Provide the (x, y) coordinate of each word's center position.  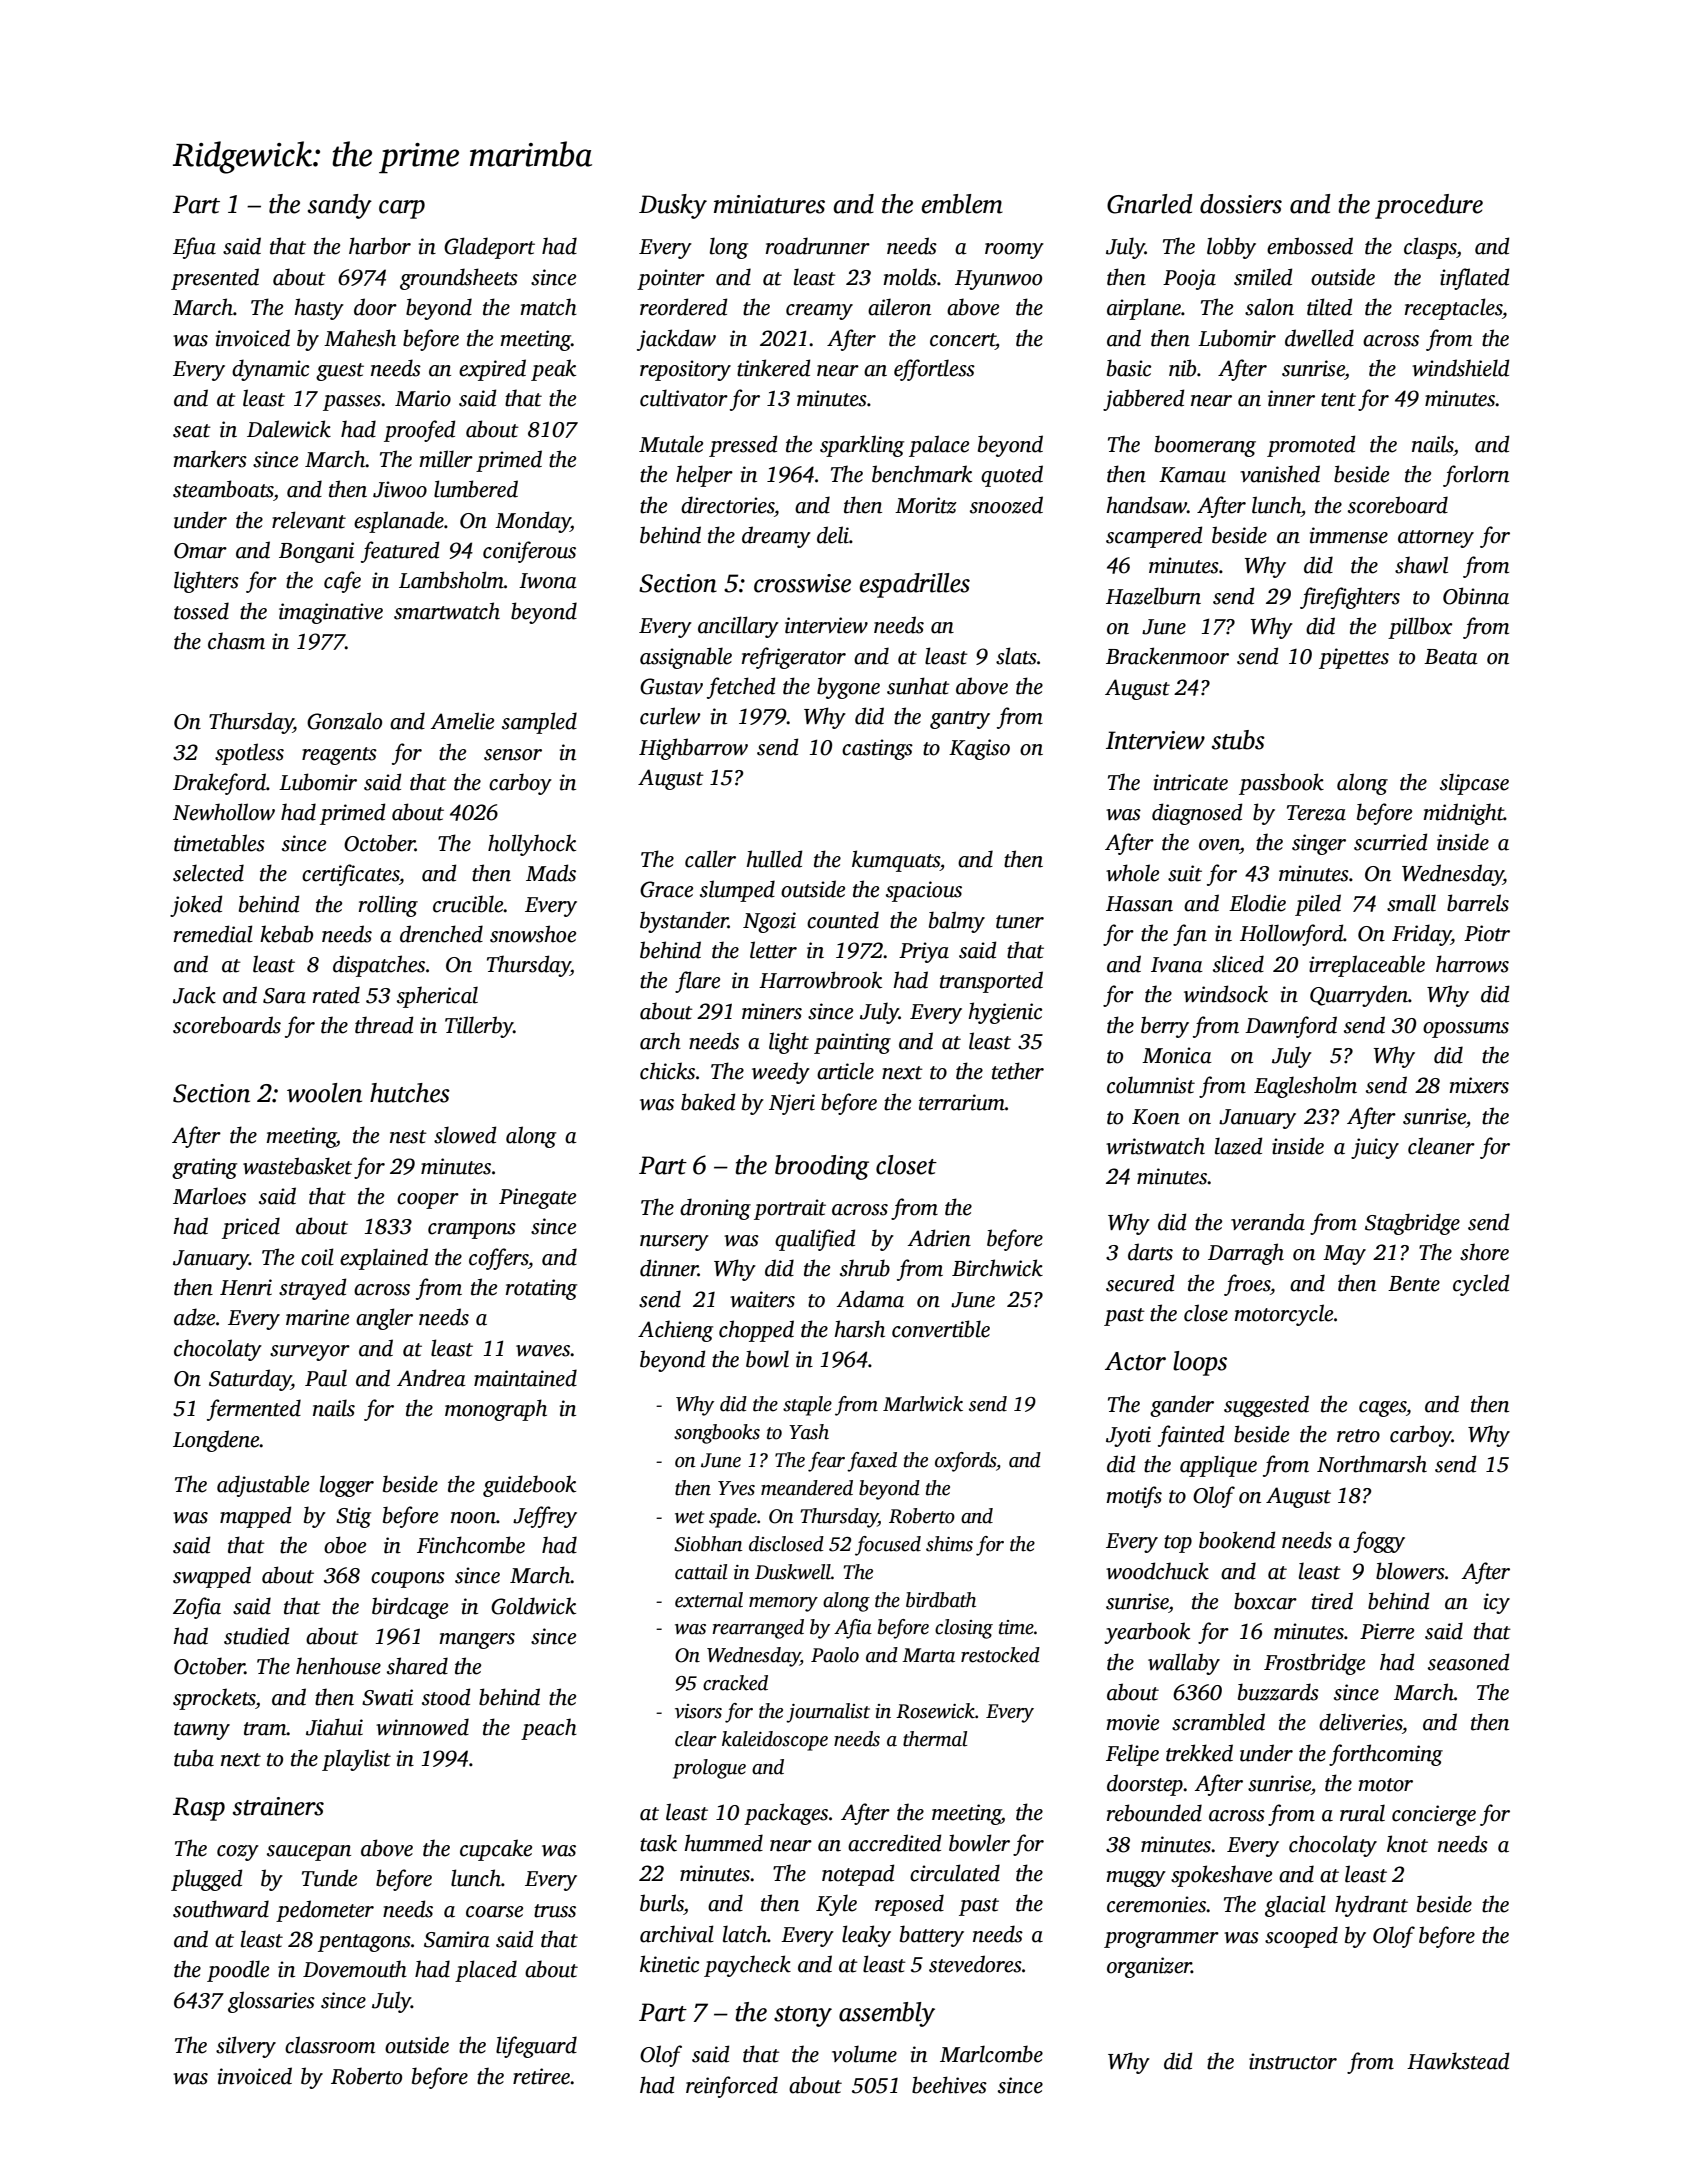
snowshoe (533, 934)
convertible (941, 1329)
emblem (962, 204)
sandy (340, 206)
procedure (1429, 206)
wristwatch (1155, 1146)
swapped (212, 1577)
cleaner (1441, 1146)
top (1178, 1544)
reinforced (732, 2087)
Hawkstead (1458, 2061)
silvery (246, 2047)
